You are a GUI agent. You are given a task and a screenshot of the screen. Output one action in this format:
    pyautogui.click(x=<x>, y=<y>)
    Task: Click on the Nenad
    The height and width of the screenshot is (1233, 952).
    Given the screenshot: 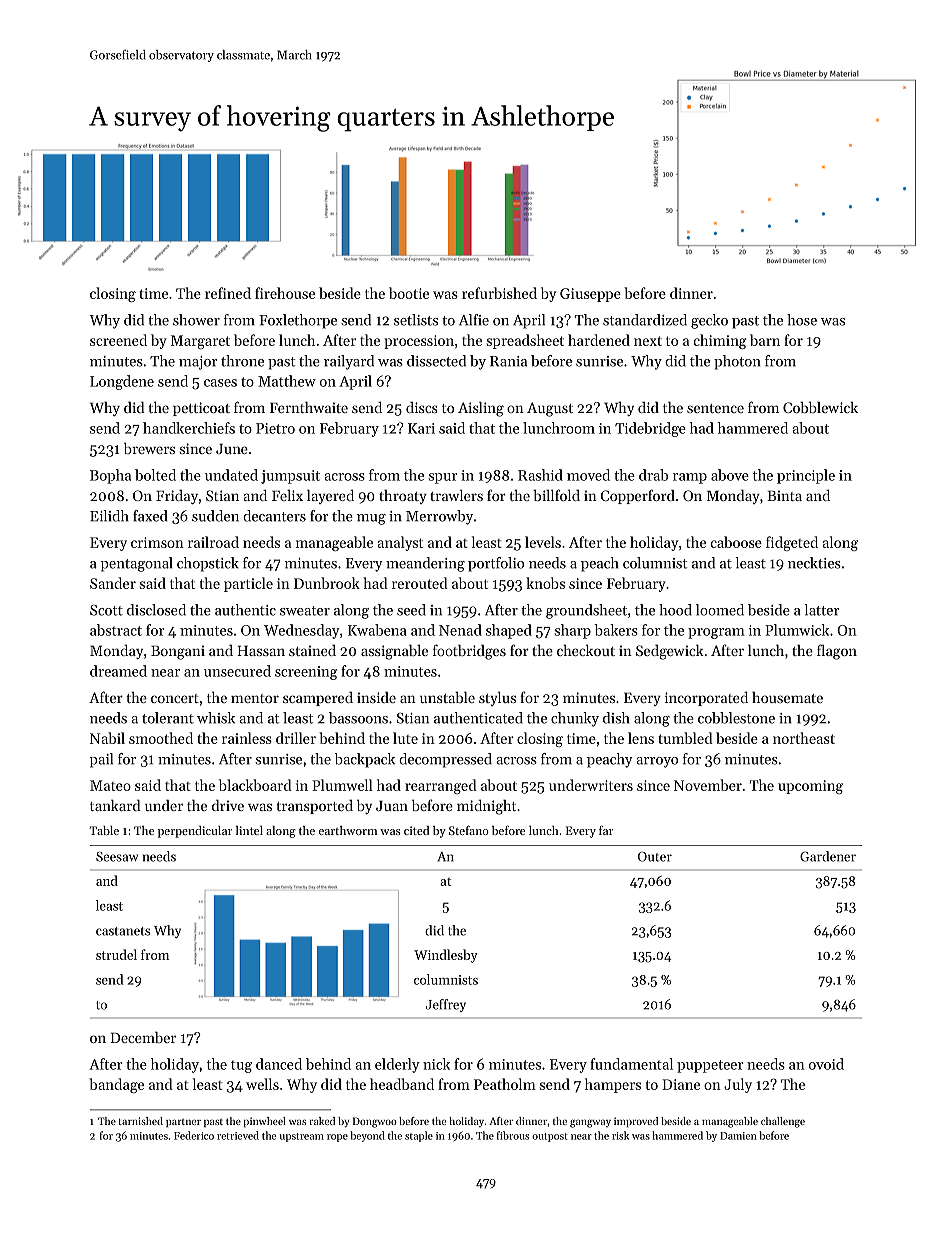 What is the action you would take?
    pyautogui.click(x=460, y=630)
